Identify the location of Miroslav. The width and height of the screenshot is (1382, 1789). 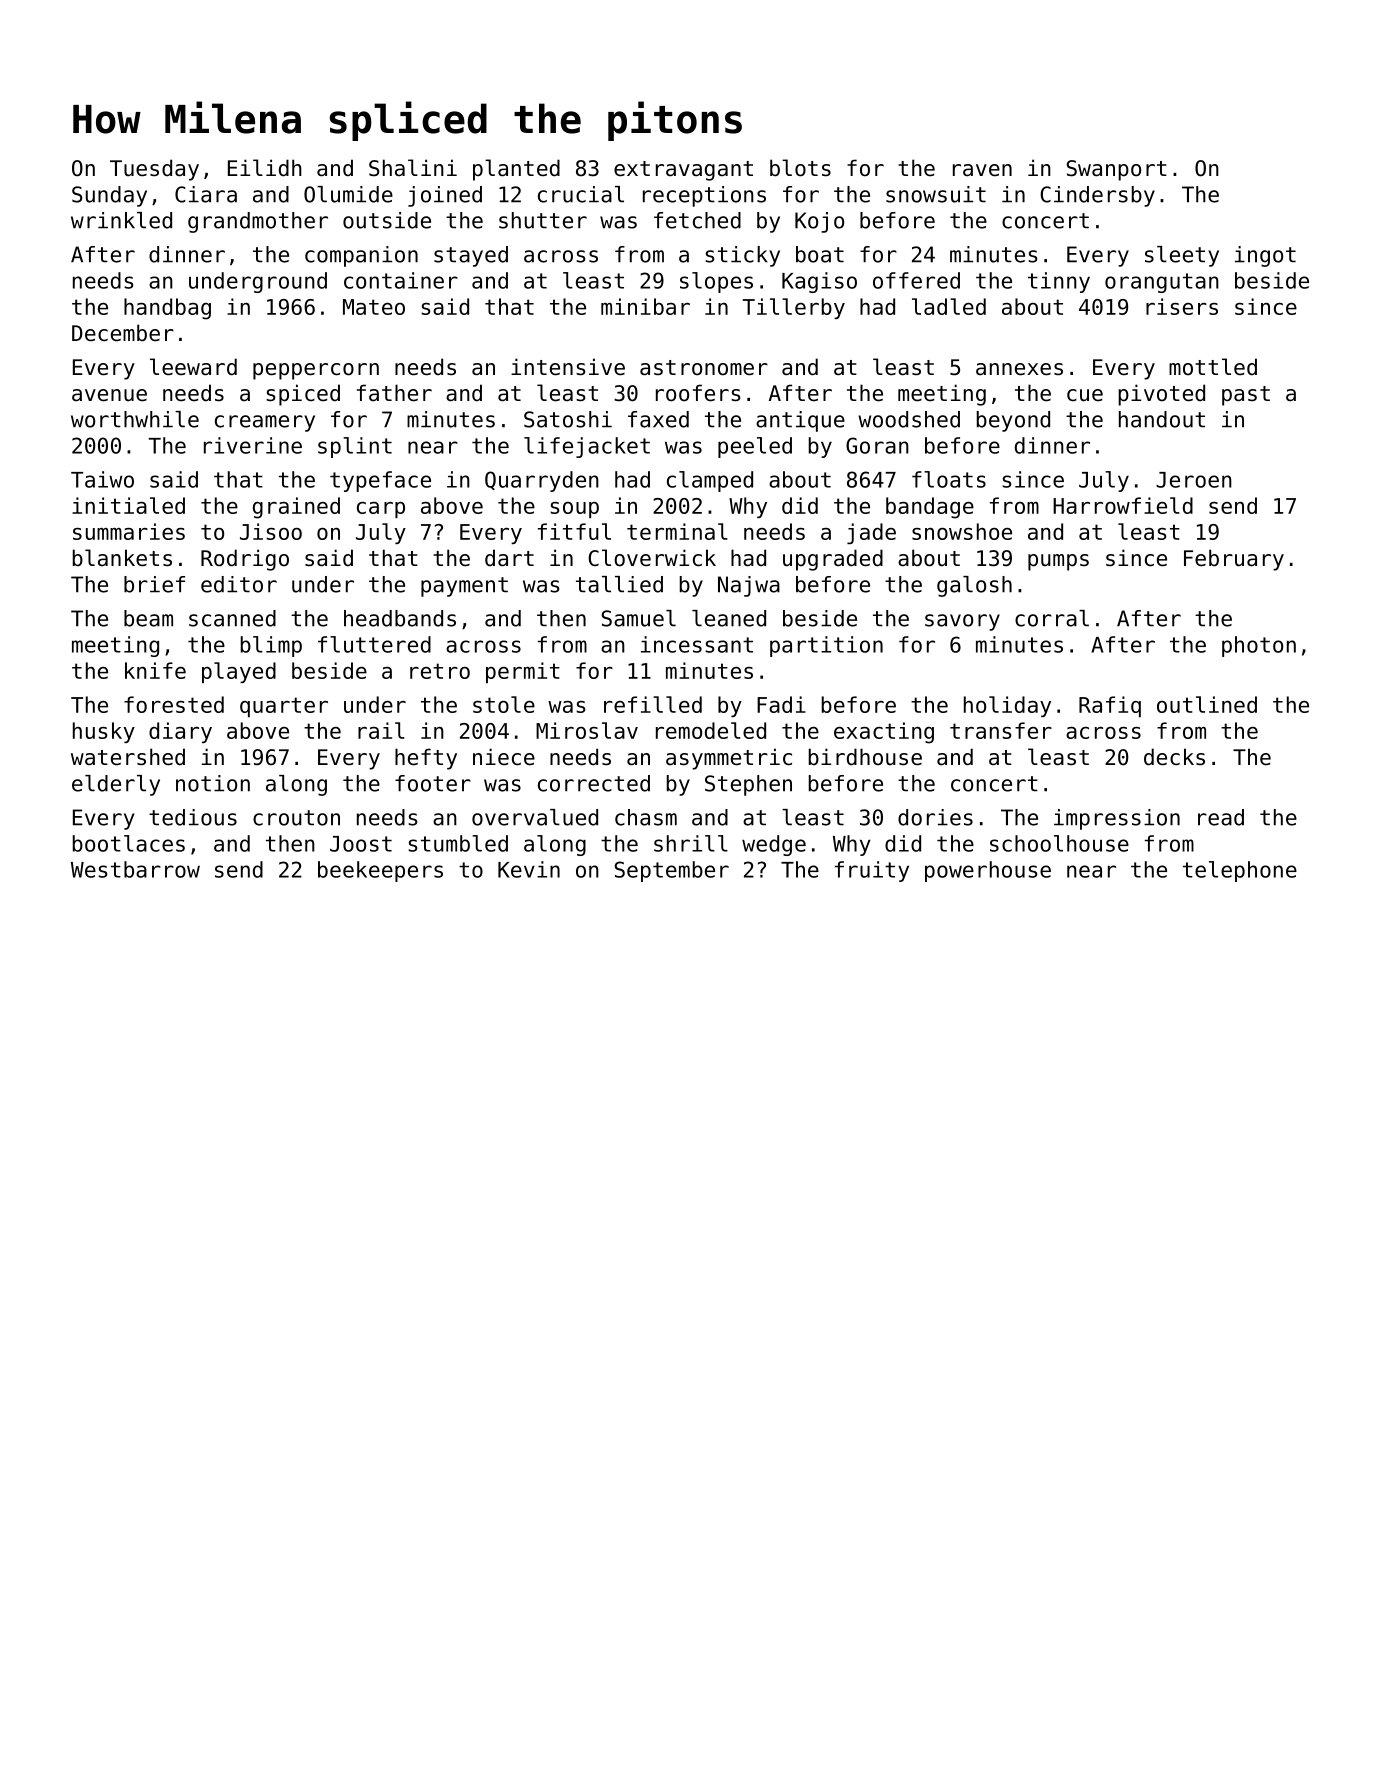
(587, 730).
